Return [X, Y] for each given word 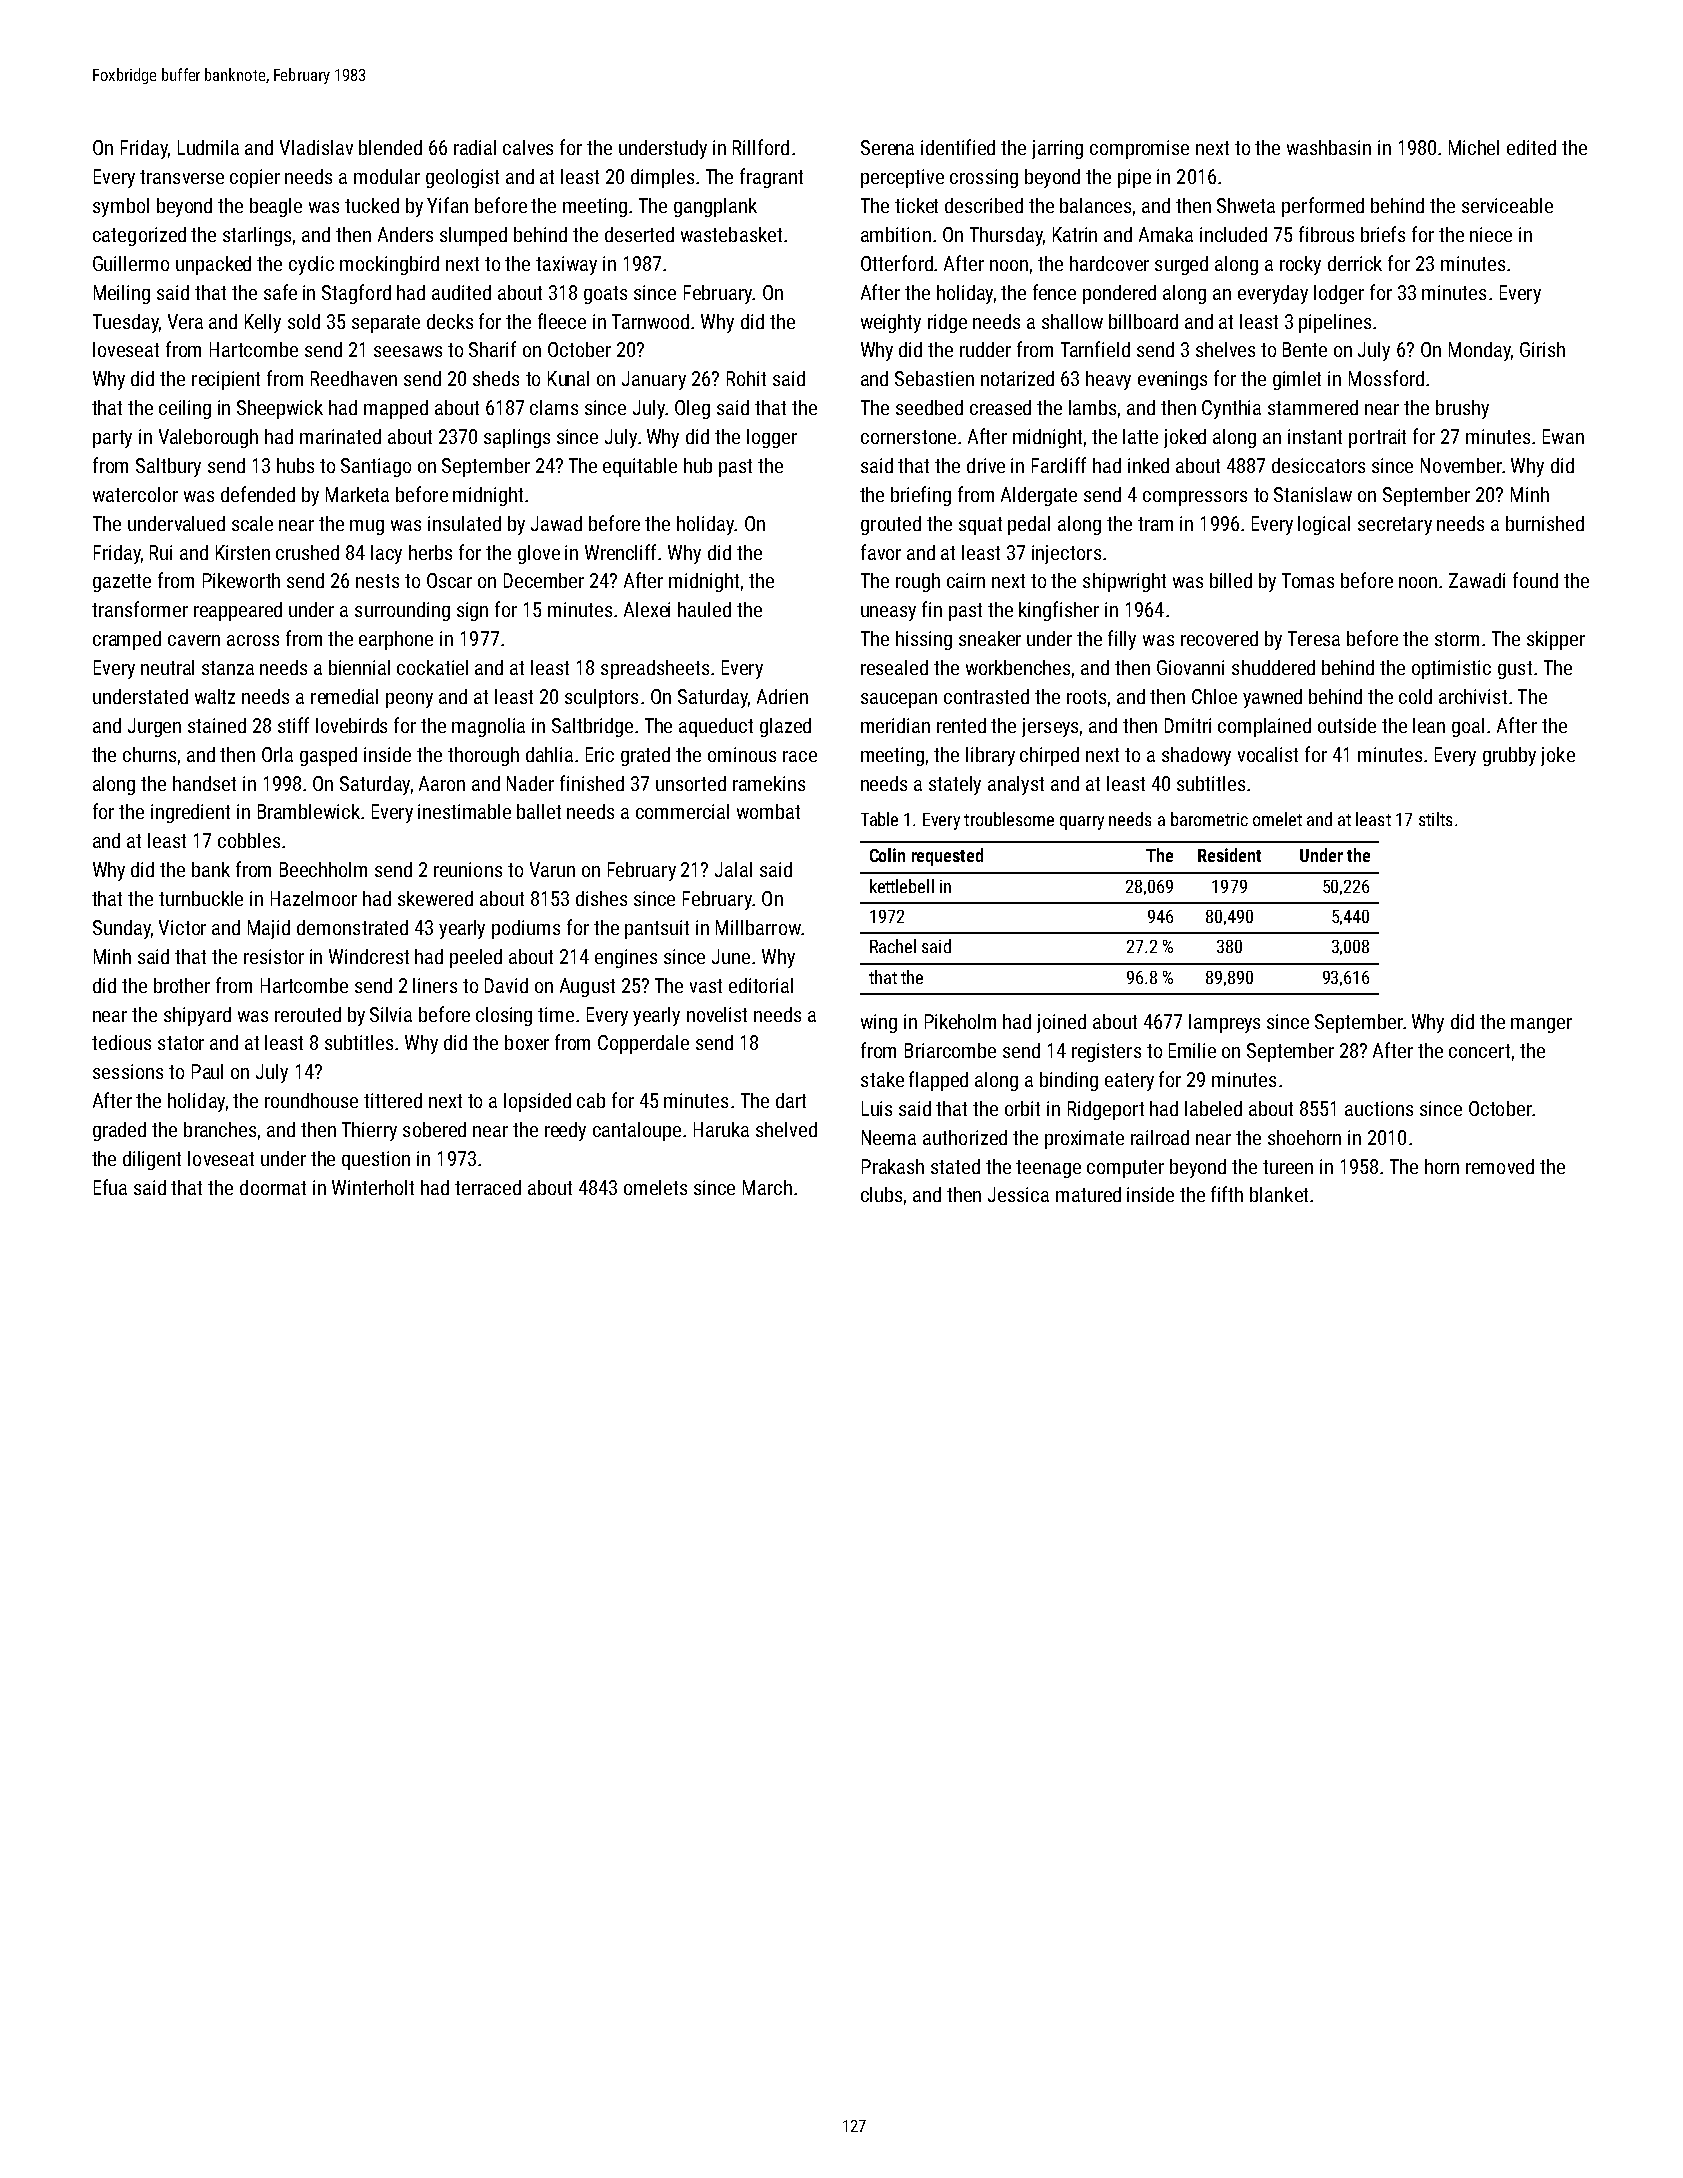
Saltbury [168, 467]
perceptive [902, 178]
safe [280, 292]
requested [947, 857]
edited [1531, 147]
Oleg [692, 409]
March [767, 1187]
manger [1541, 1025]
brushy [1462, 409]
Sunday [122, 929]
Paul [207, 1071]
